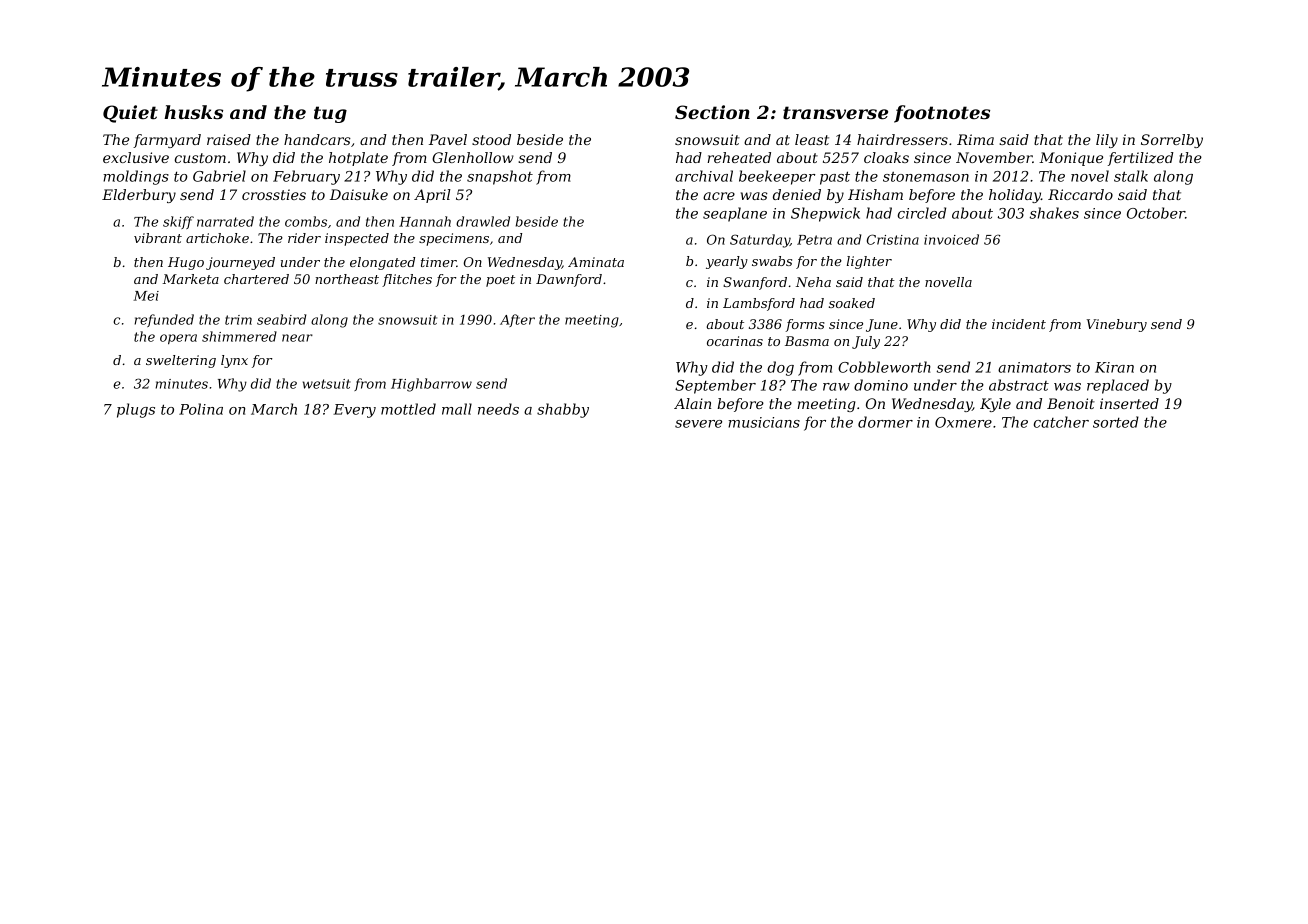  What do you see at coordinates (922, 213) in the screenshot?
I see `circled` at bounding box center [922, 213].
